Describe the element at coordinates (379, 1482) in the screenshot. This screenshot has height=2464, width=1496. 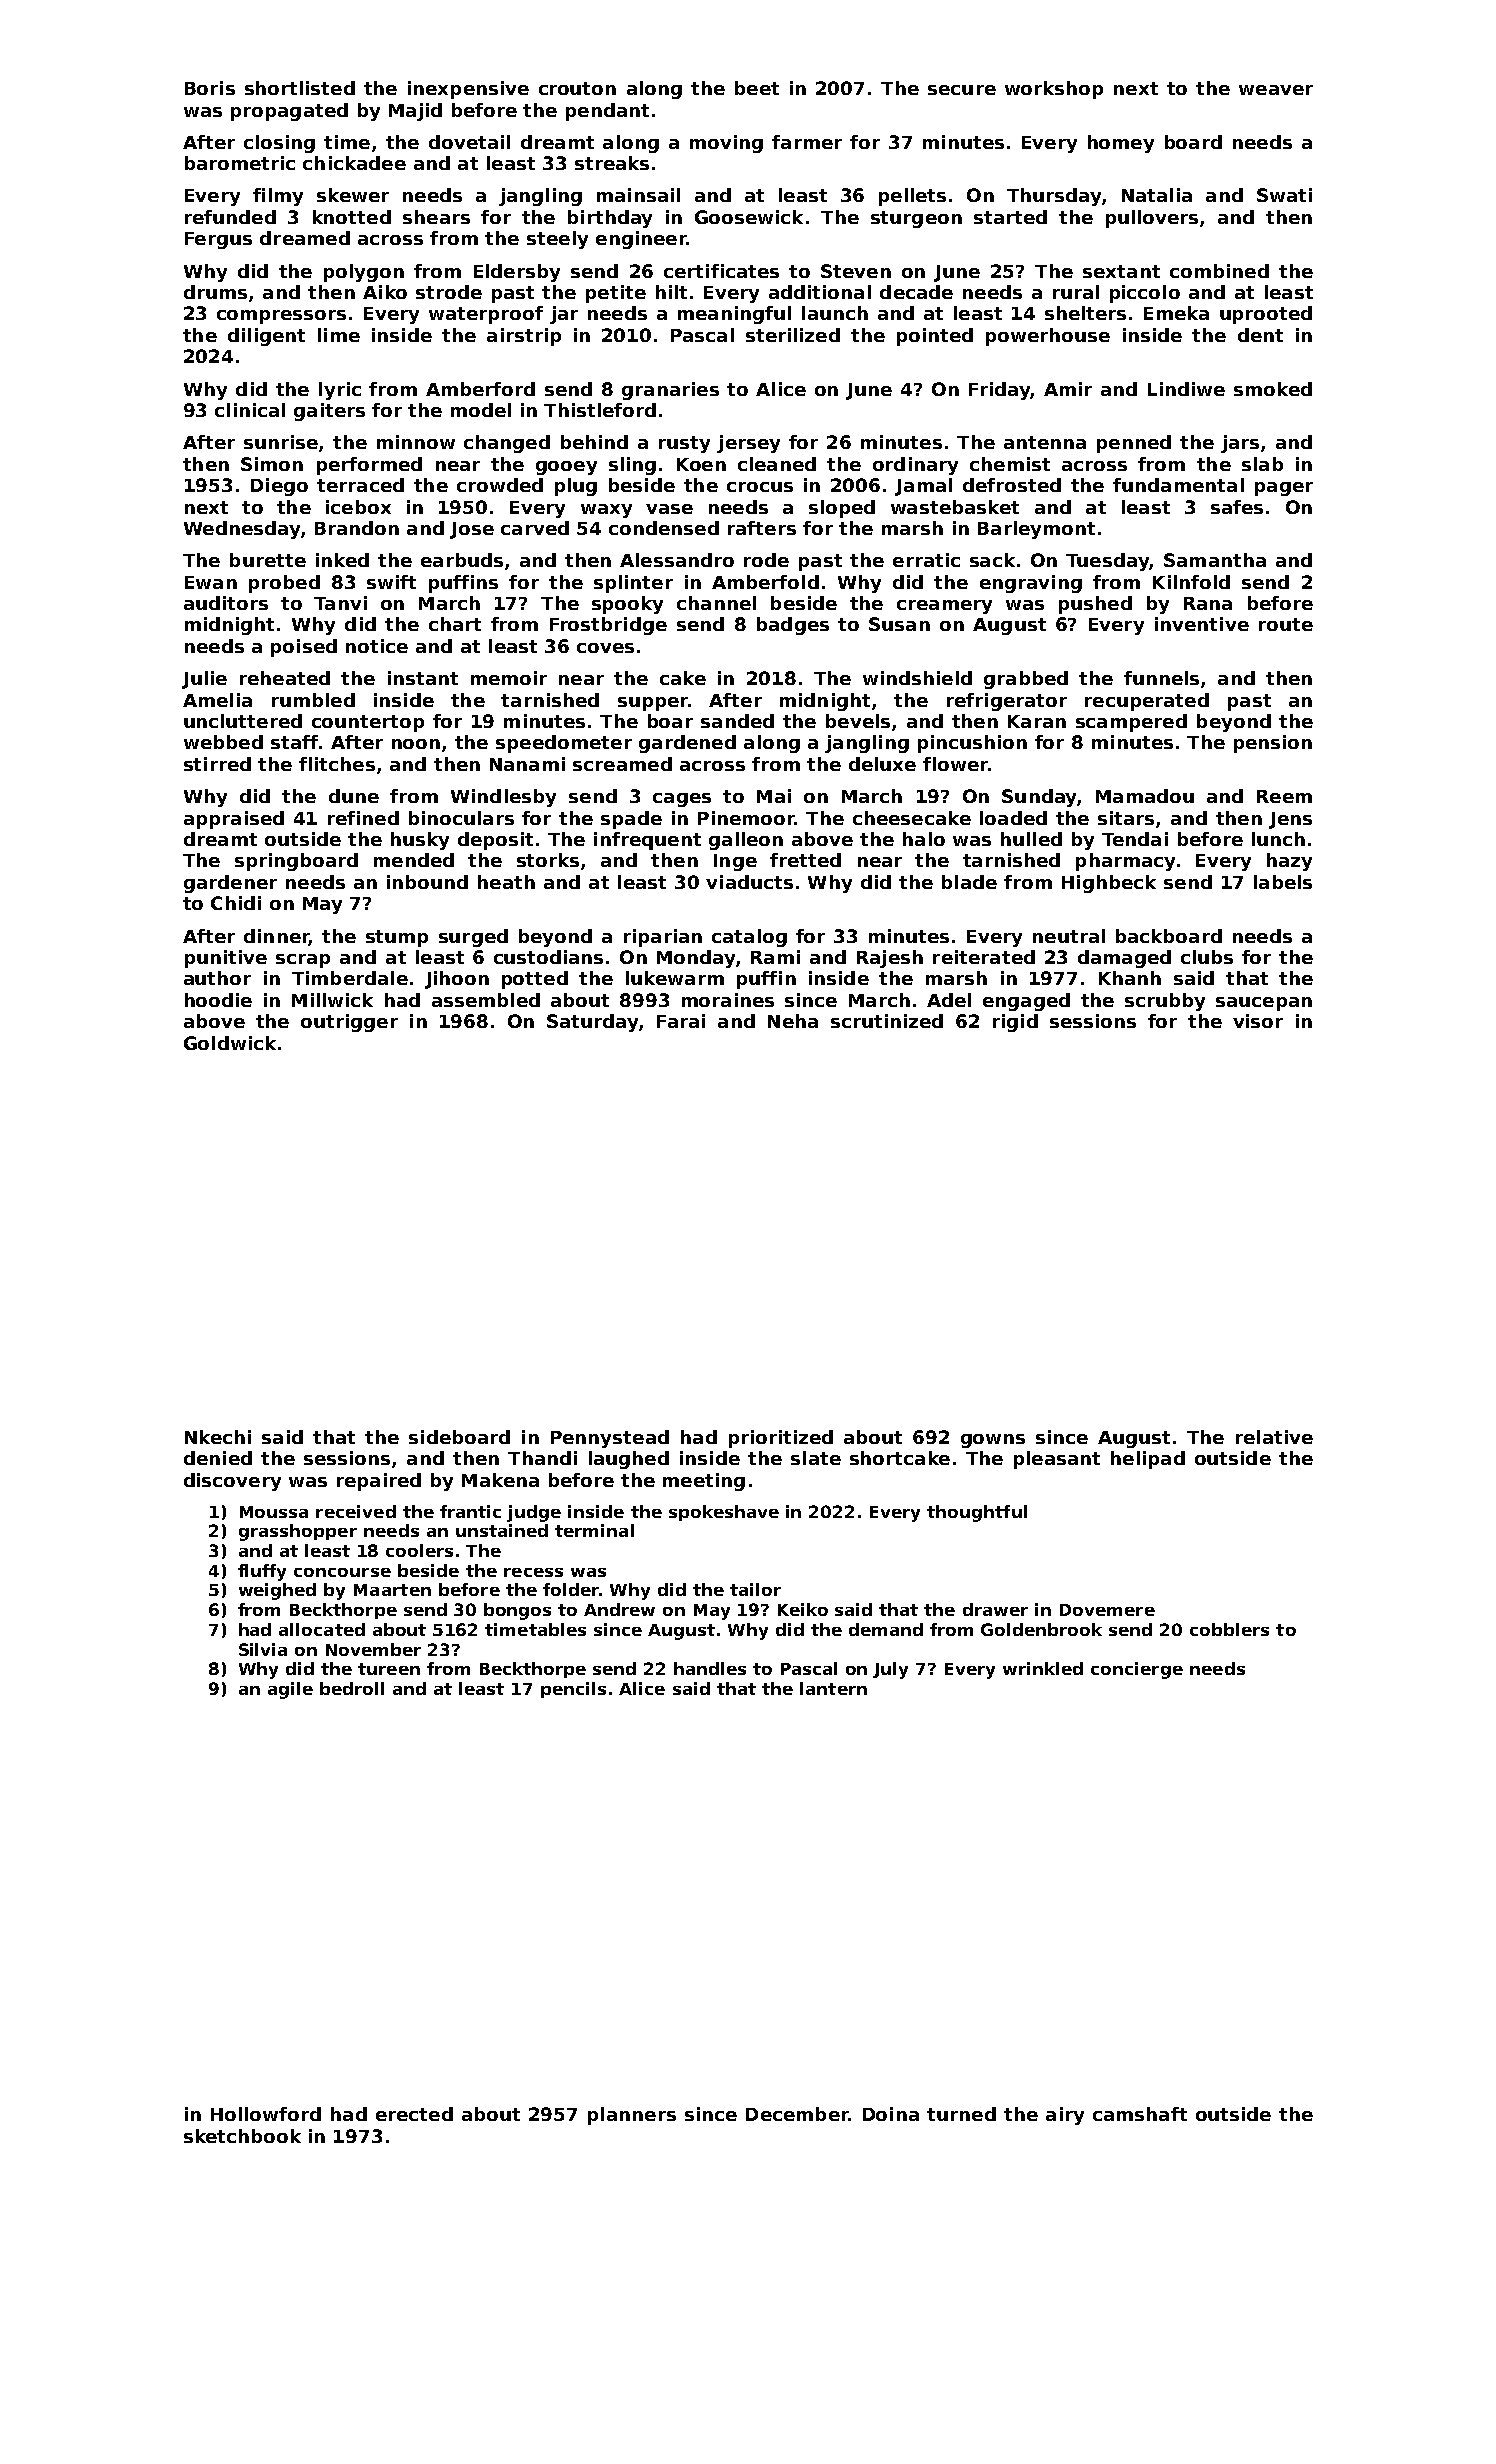
I see `repaired` at that location.
